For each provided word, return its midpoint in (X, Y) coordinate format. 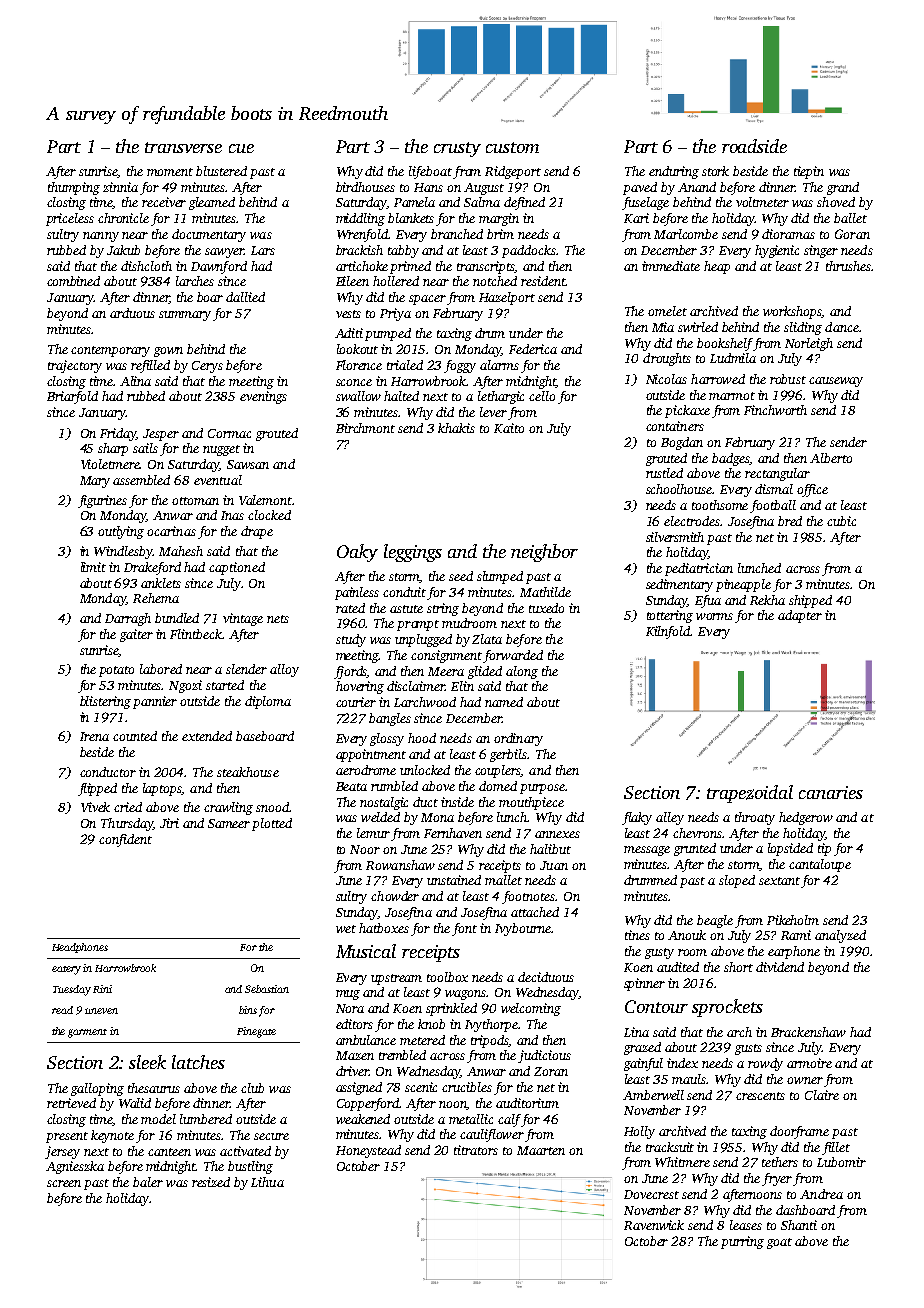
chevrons (697, 833)
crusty (457, 149)
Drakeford (152, 568)
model (158, 1119)
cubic (841, 521)
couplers (498, 771)
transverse (183, 147)
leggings (413, 553)
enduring (674, 172)
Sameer (229, 823)
